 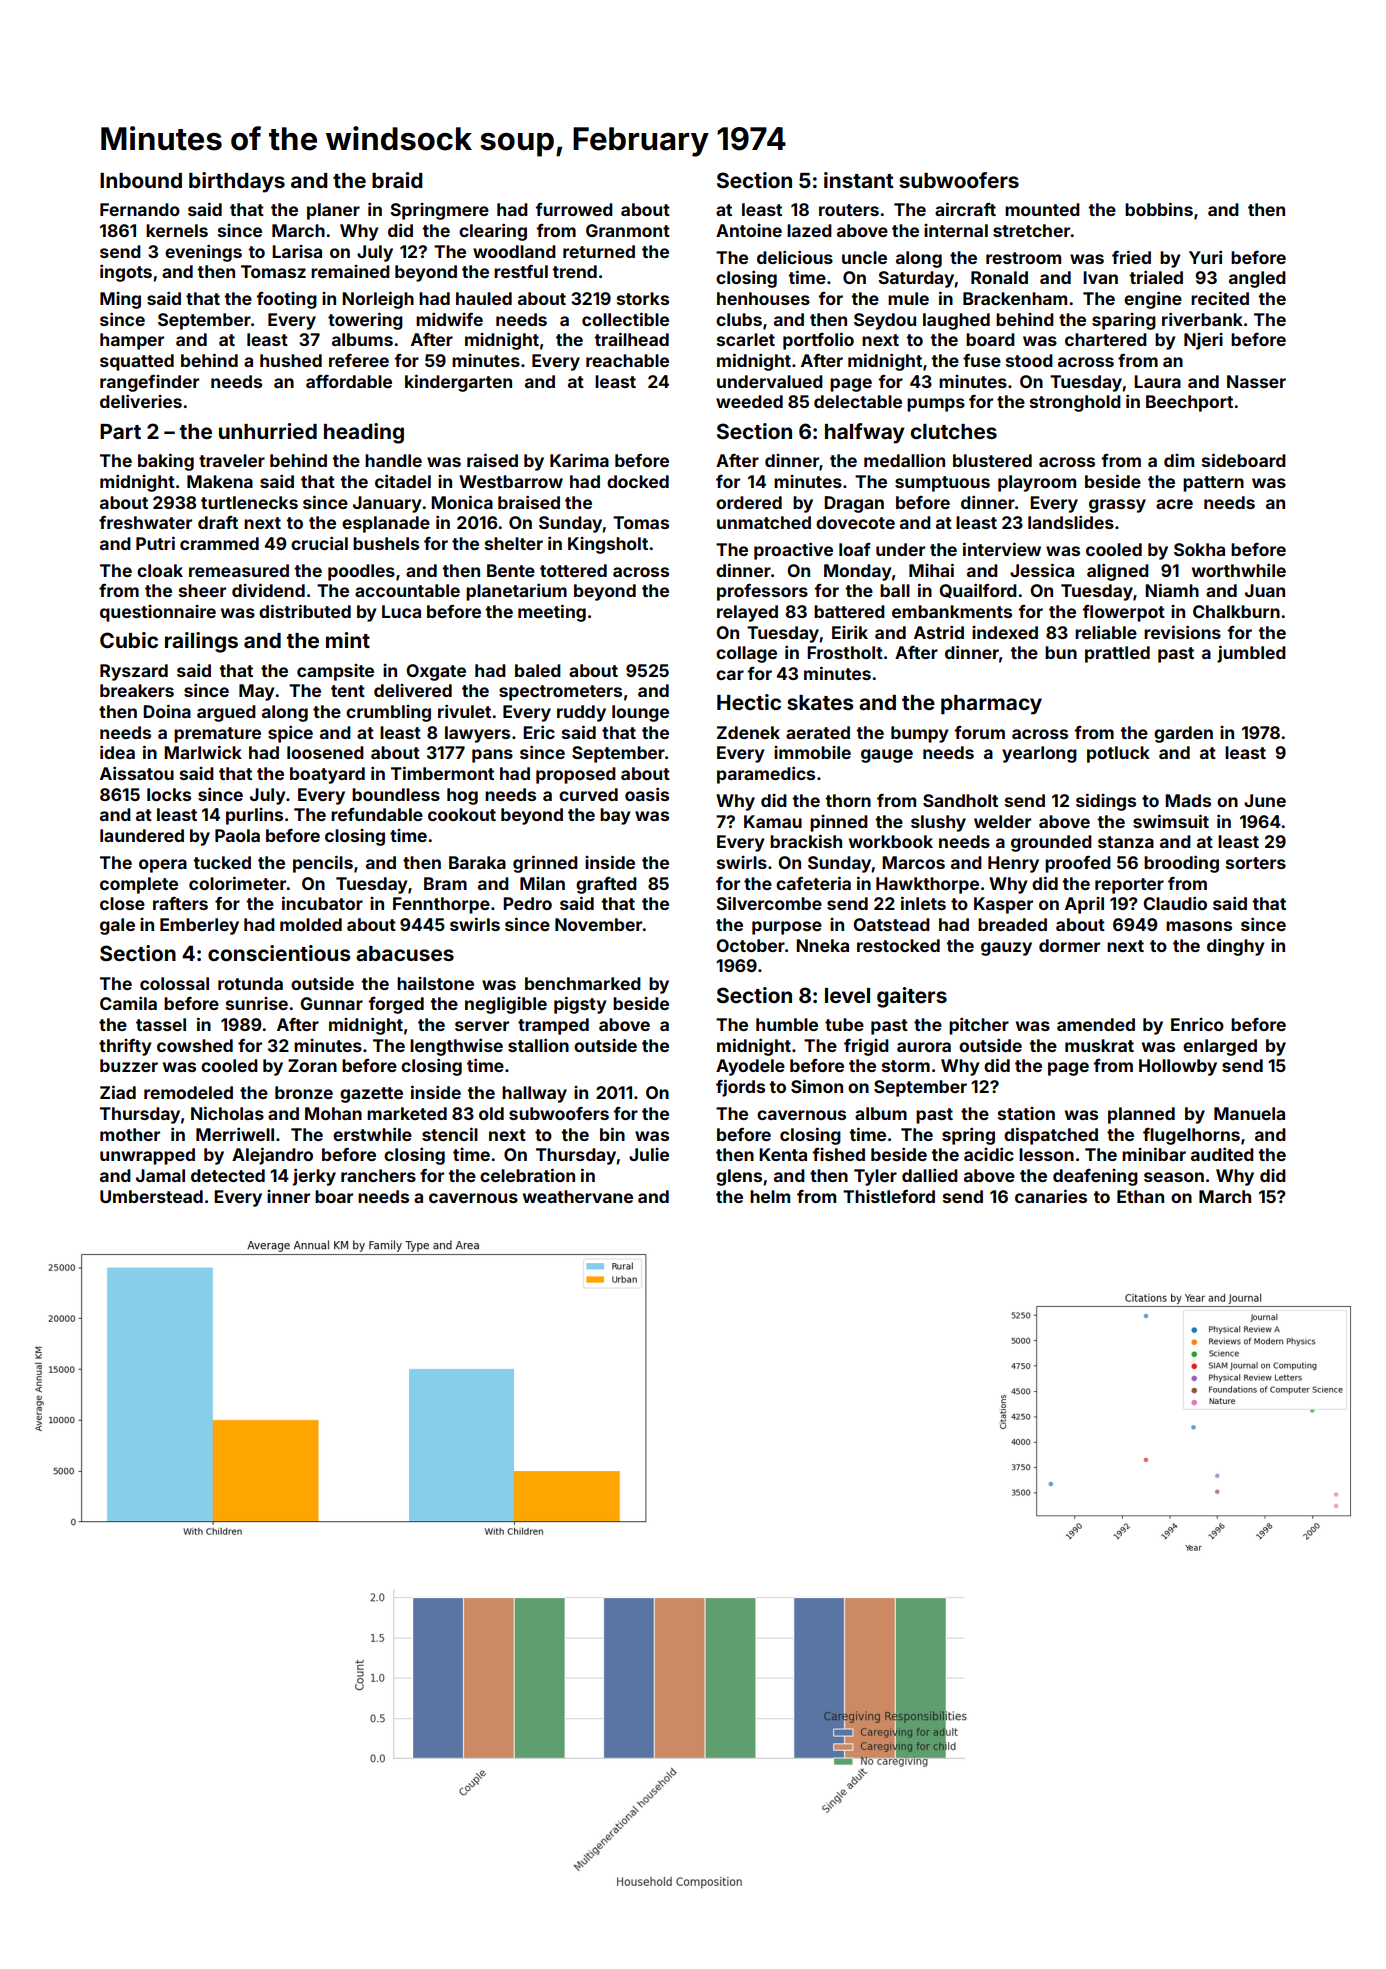 I want to click on masons, so click(x=1199, y=926).
